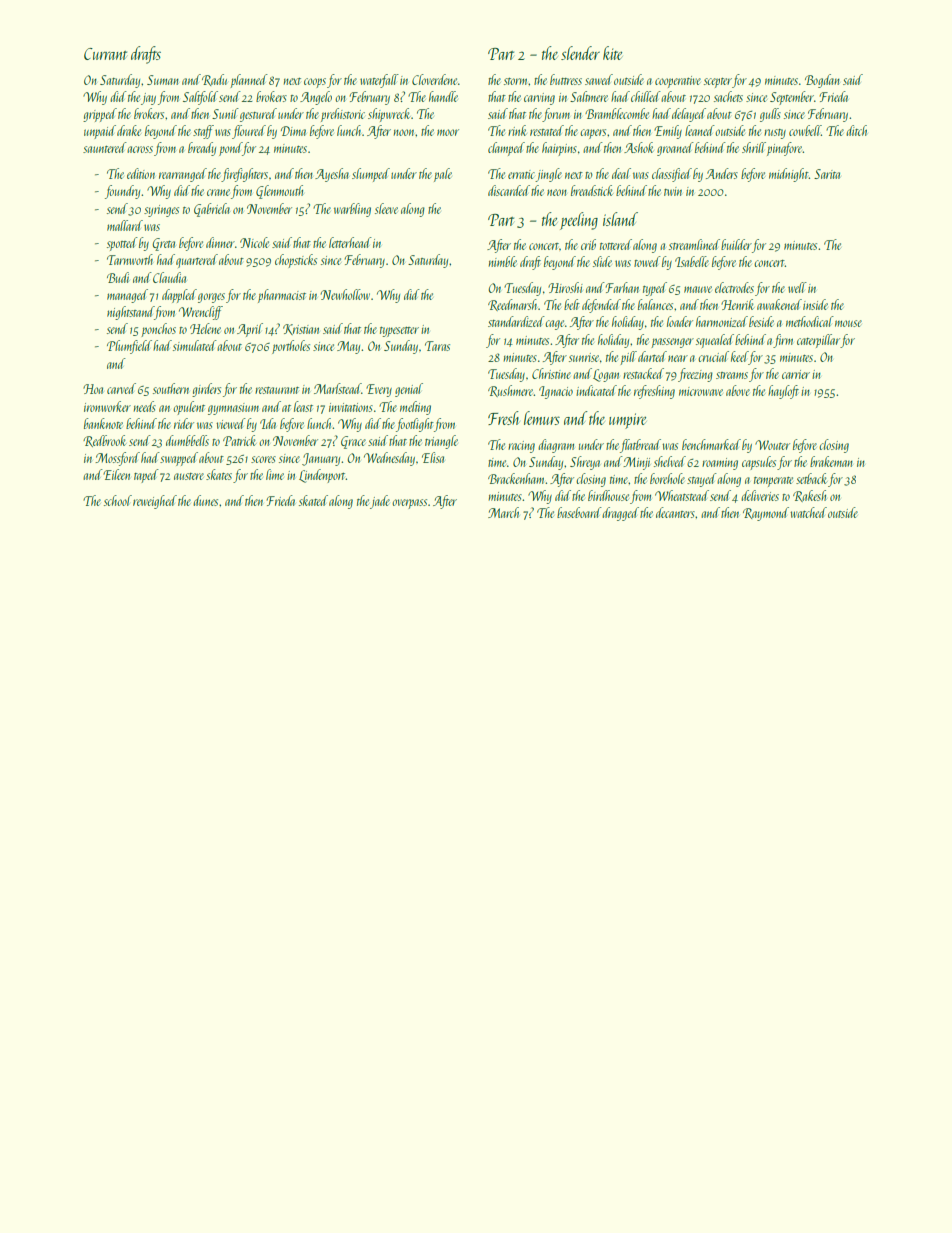 The width and height of the image is (952, 1233). What do you see at coordinates (789, 175) in the image?
I see `midnight` at bounding box center [789, 175].
